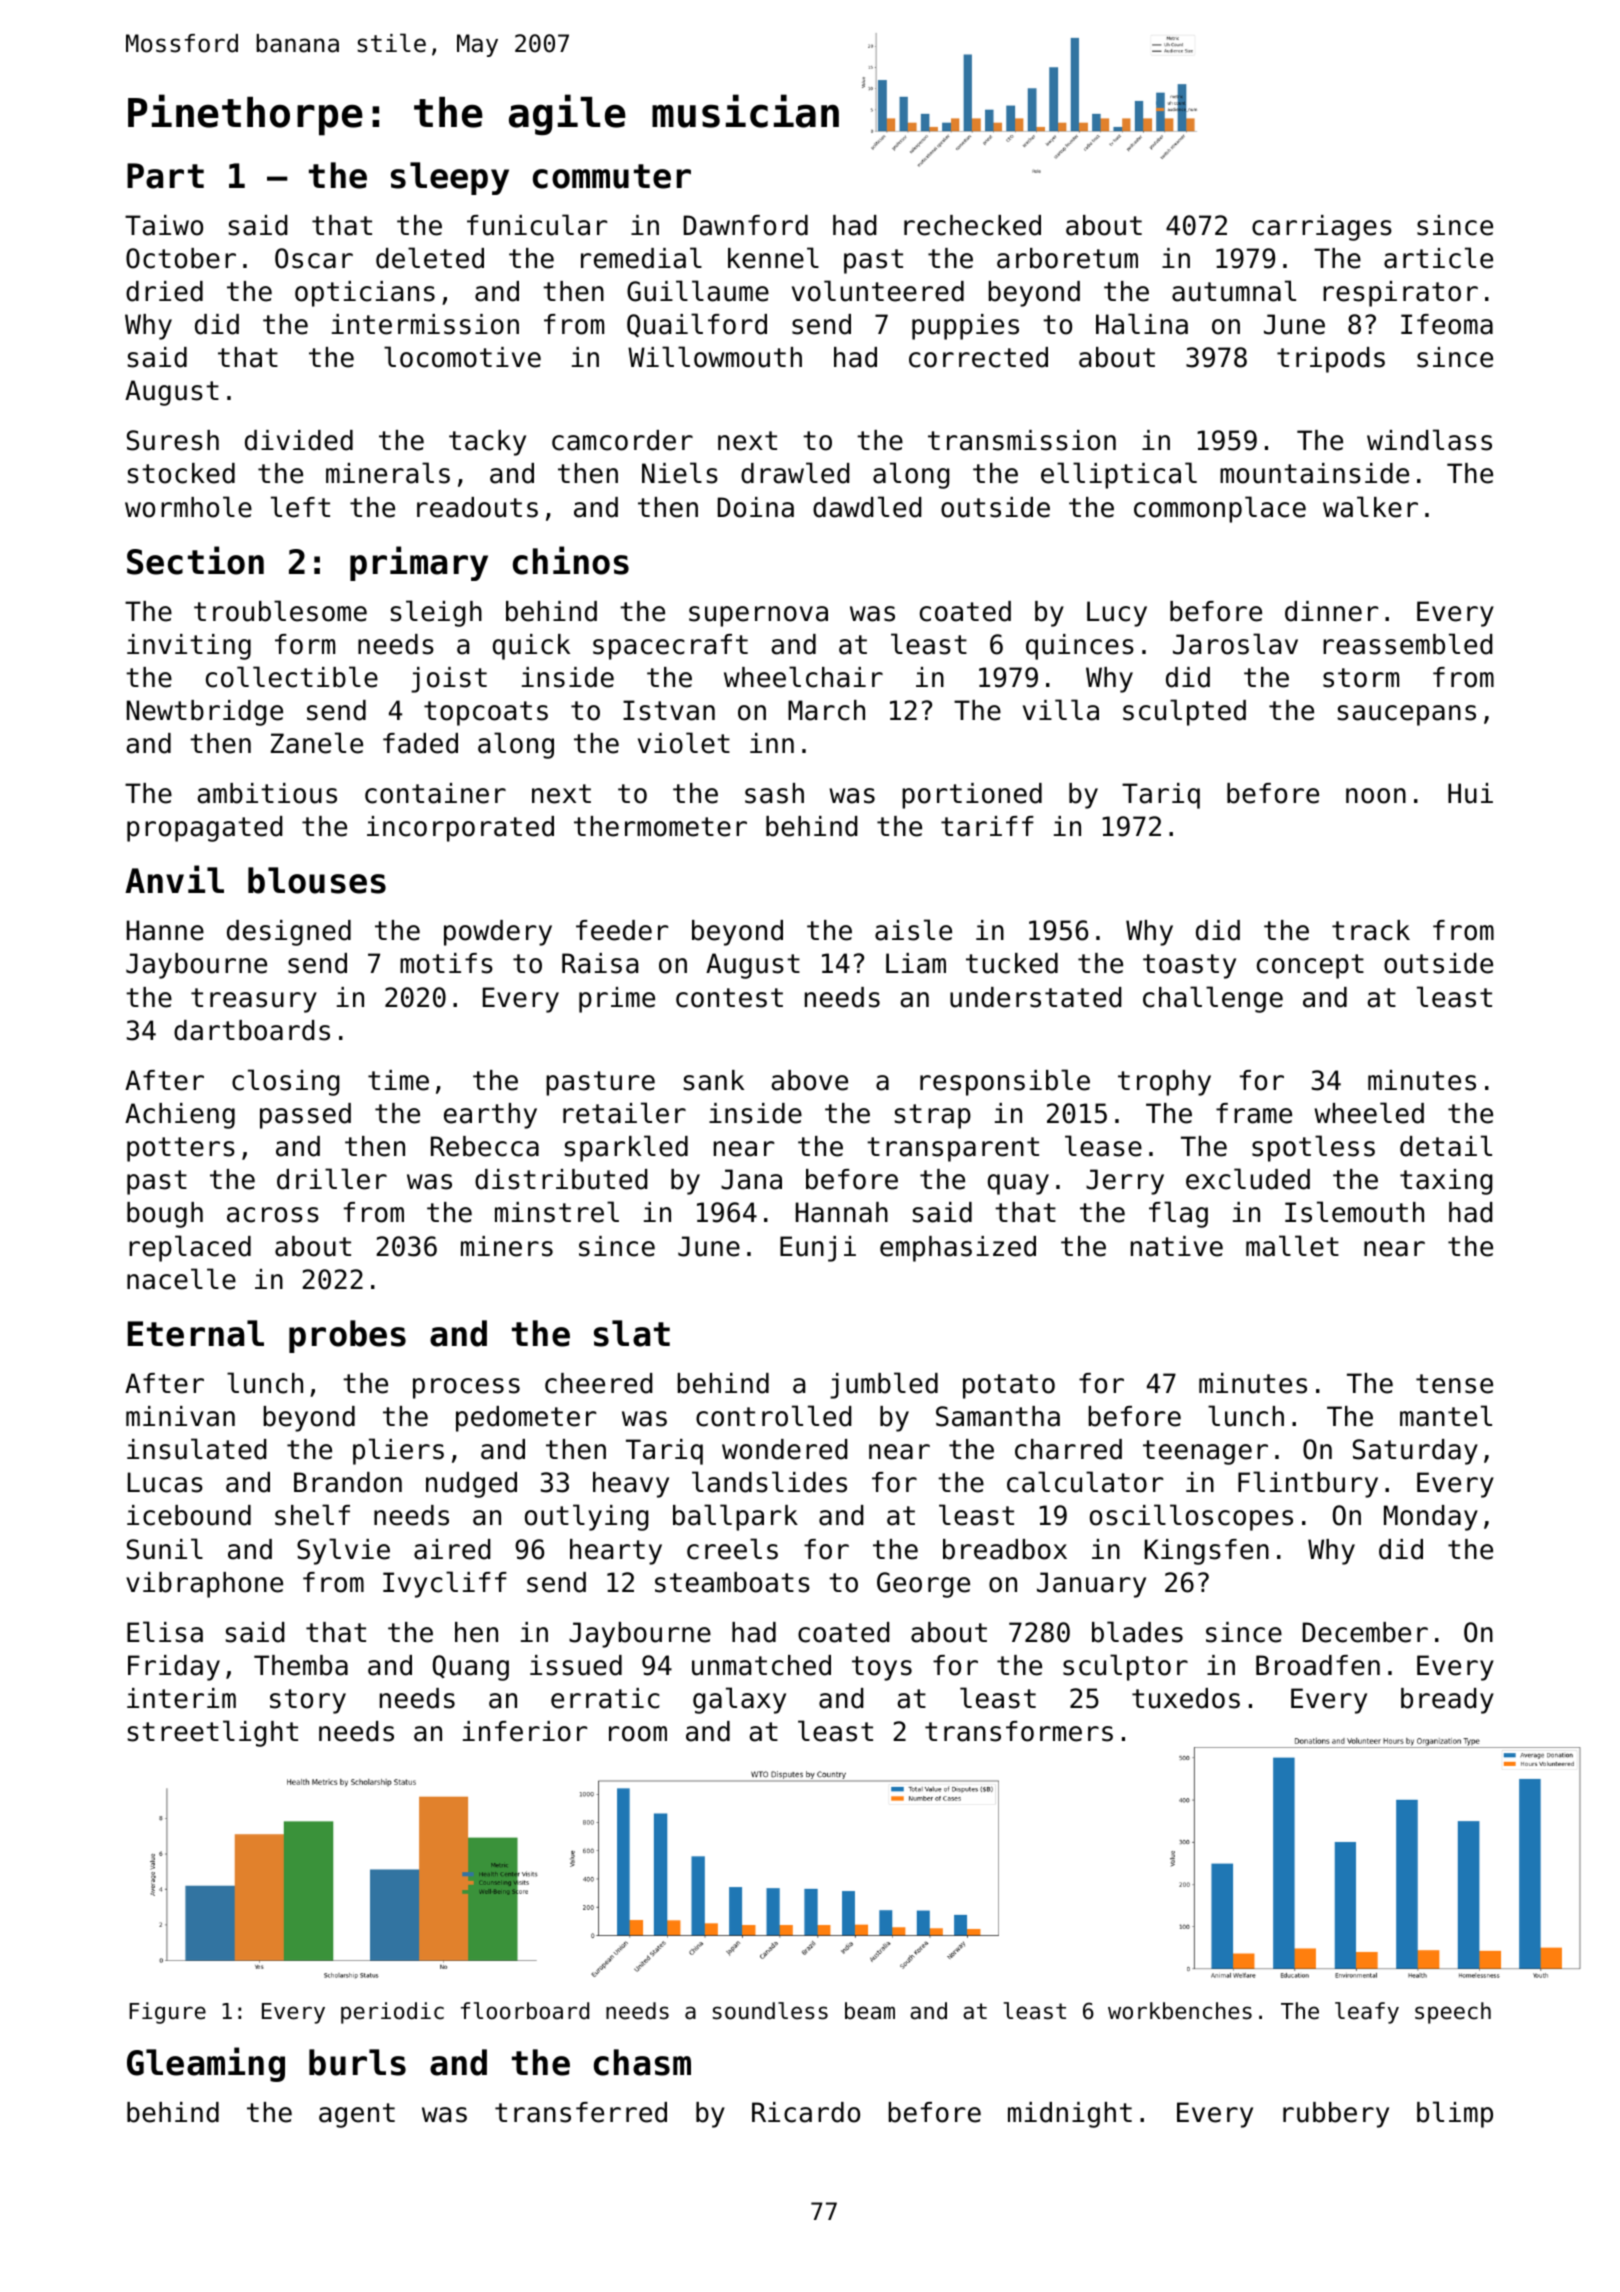 This screenshot has width=1620, height=2292. I want to click on tense, so click(1454, 1384).
